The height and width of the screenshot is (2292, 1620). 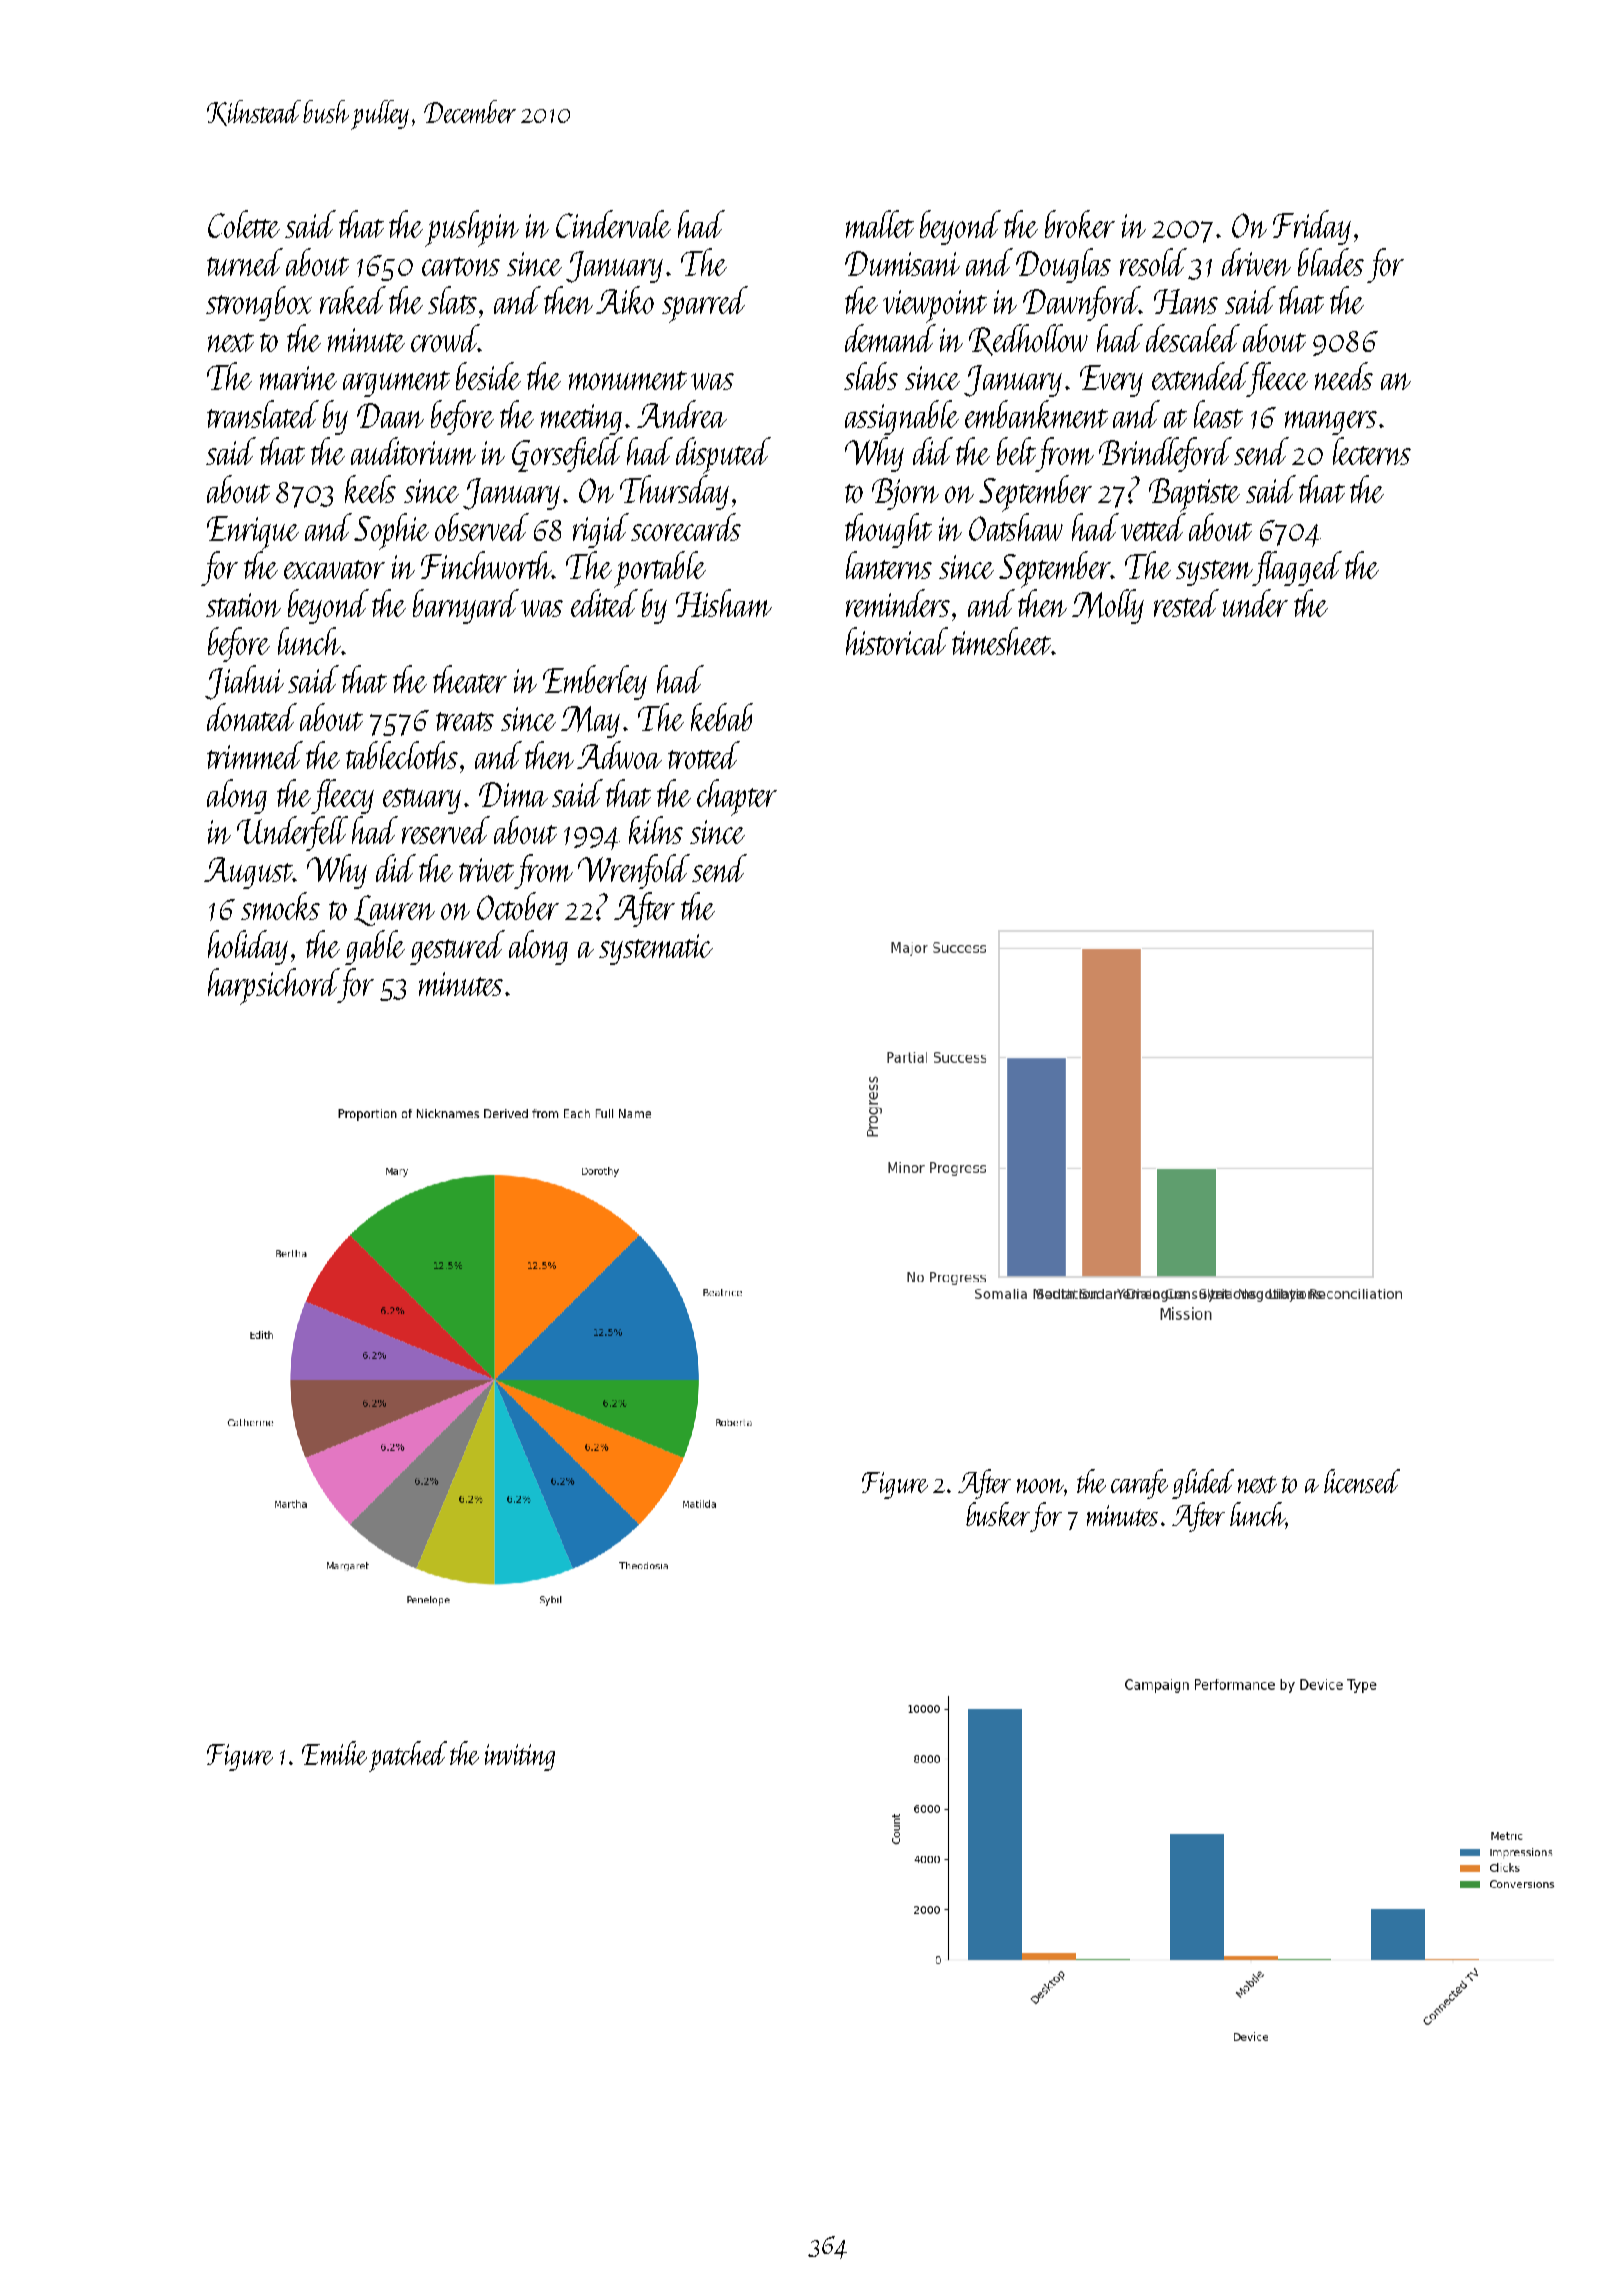 I want to click on rested, so click(x=1186, y=603).
